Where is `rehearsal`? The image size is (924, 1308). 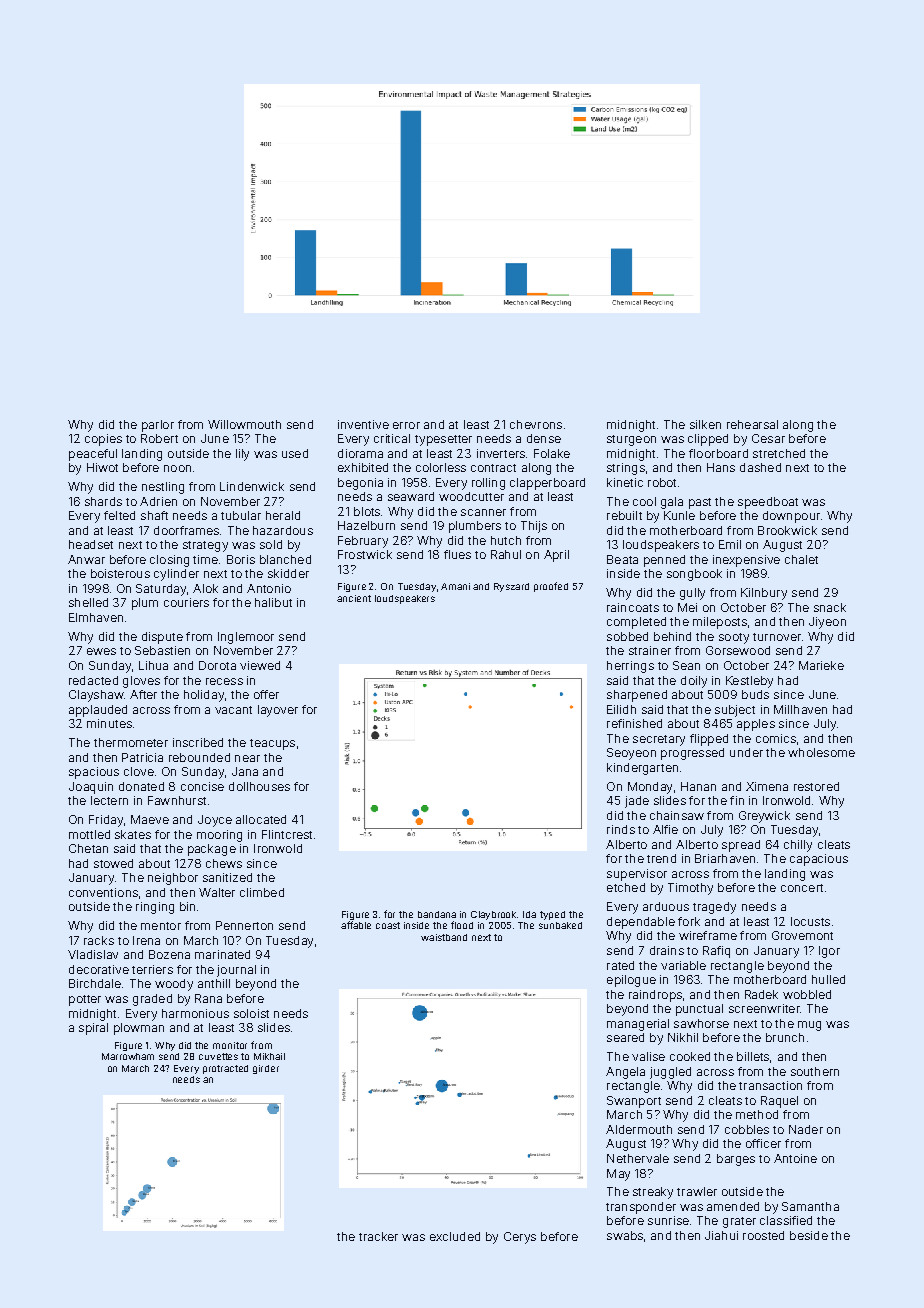
rehearsal is located at coordinates (752, 424).
